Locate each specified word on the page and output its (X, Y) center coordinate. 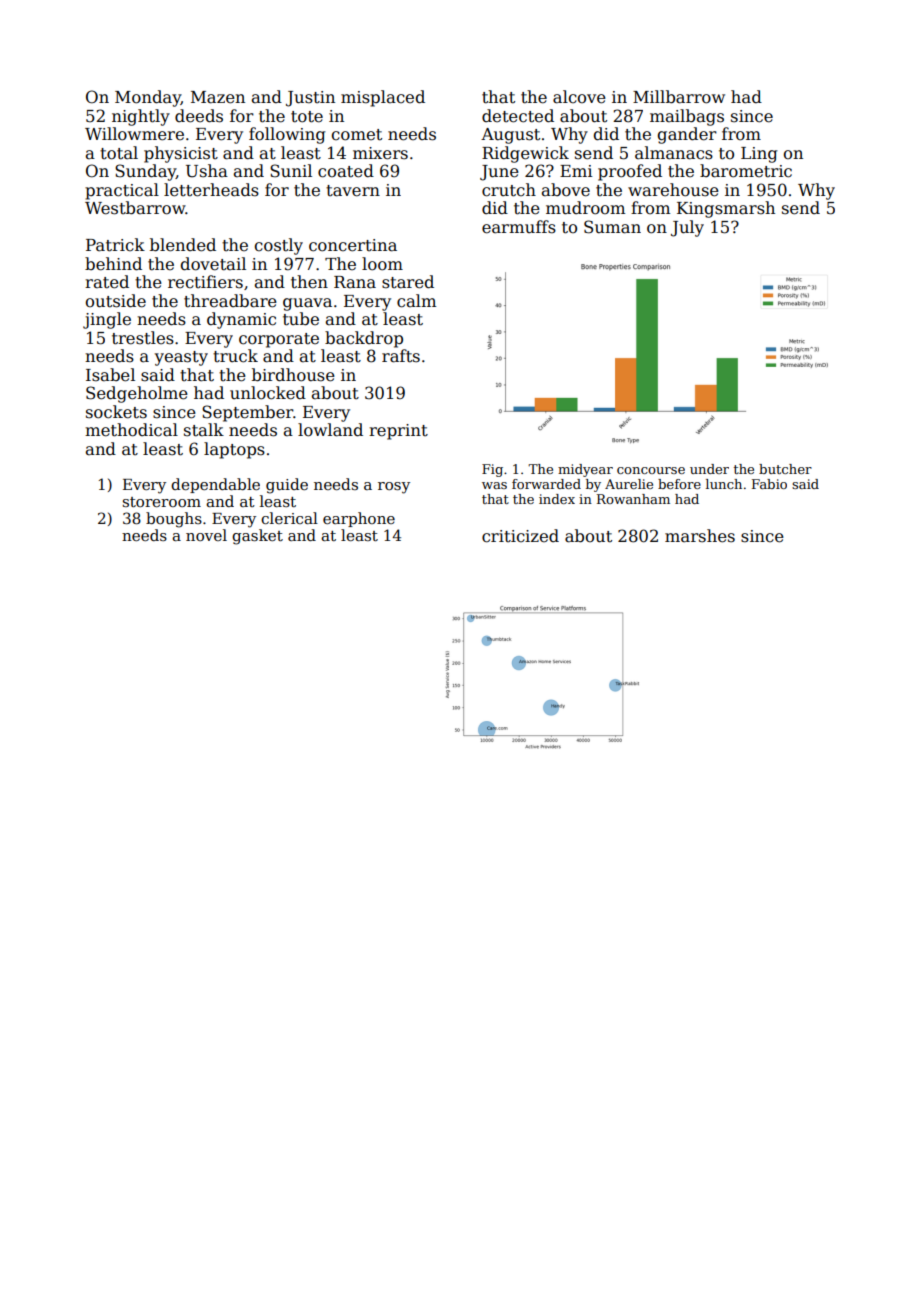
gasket (257, 537)
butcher (785, 469)
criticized (520, 536)
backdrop (364, 339)
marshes (700, 536)
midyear (585, 470)
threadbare (230, 301)
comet (357, 135)
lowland (330, 430)
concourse (651, 470)
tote (307, 117)
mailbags (687, 117)
